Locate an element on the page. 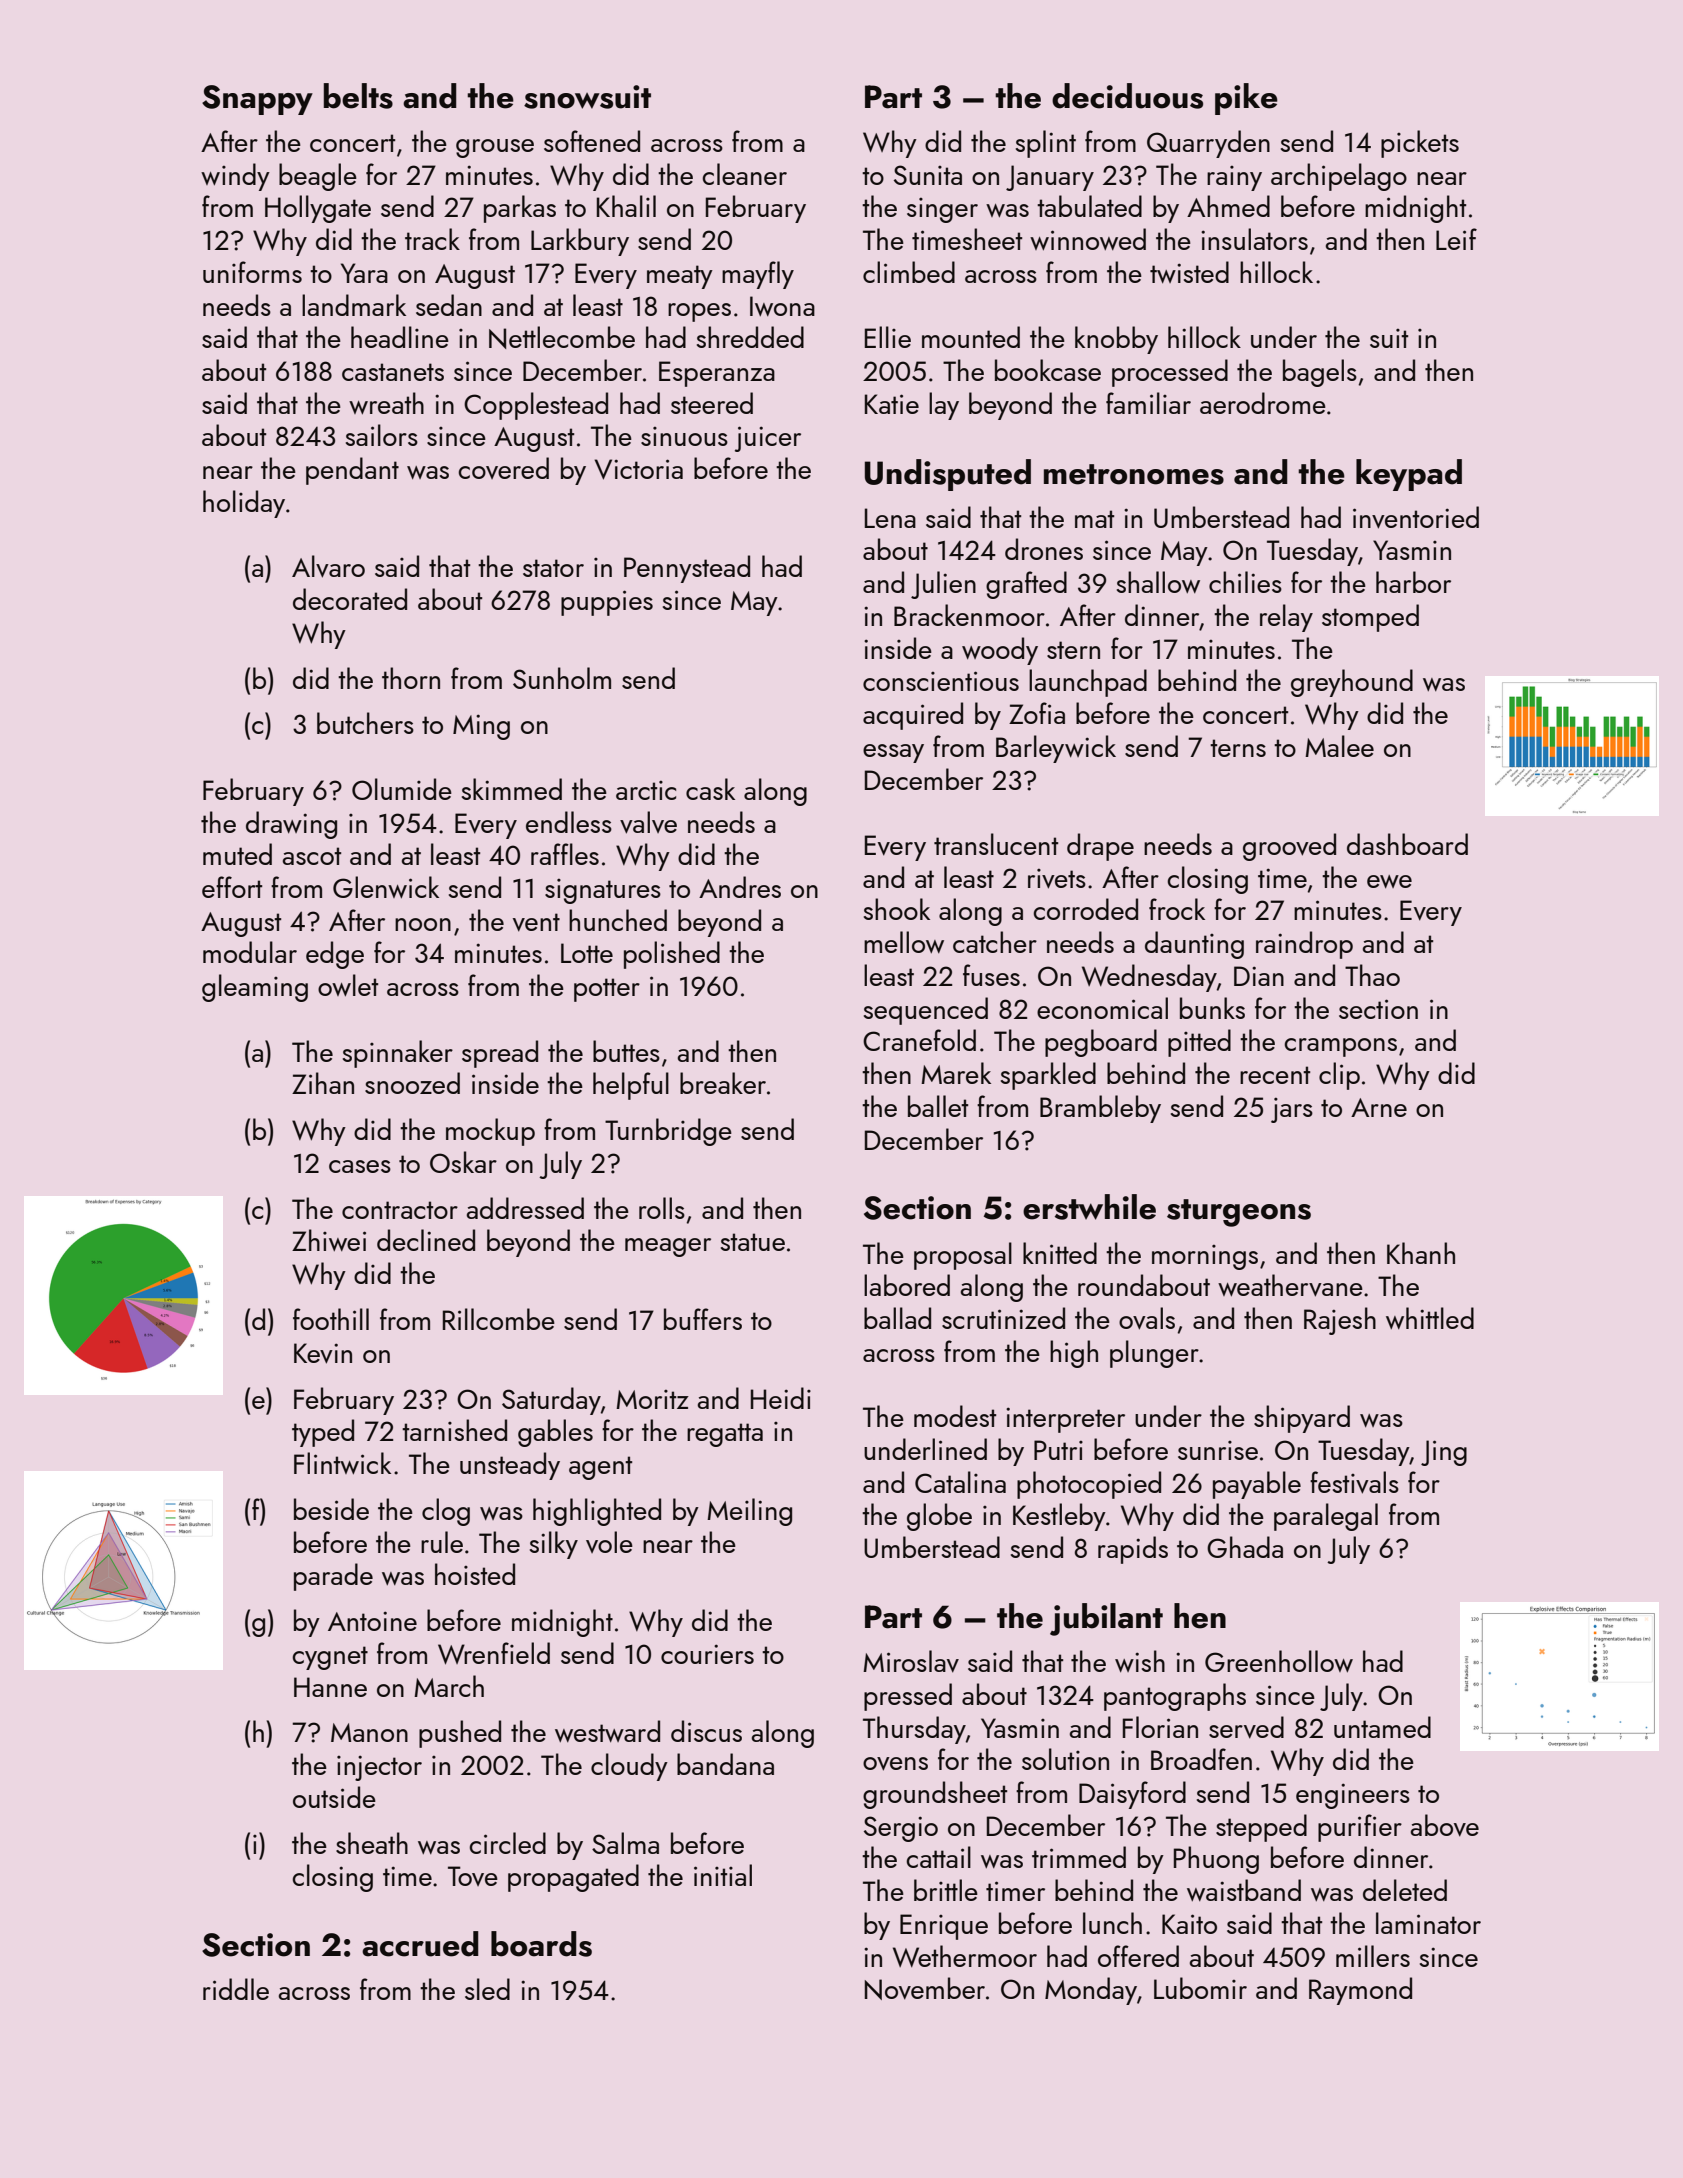  arctic is located at coordinates (646, 790).
